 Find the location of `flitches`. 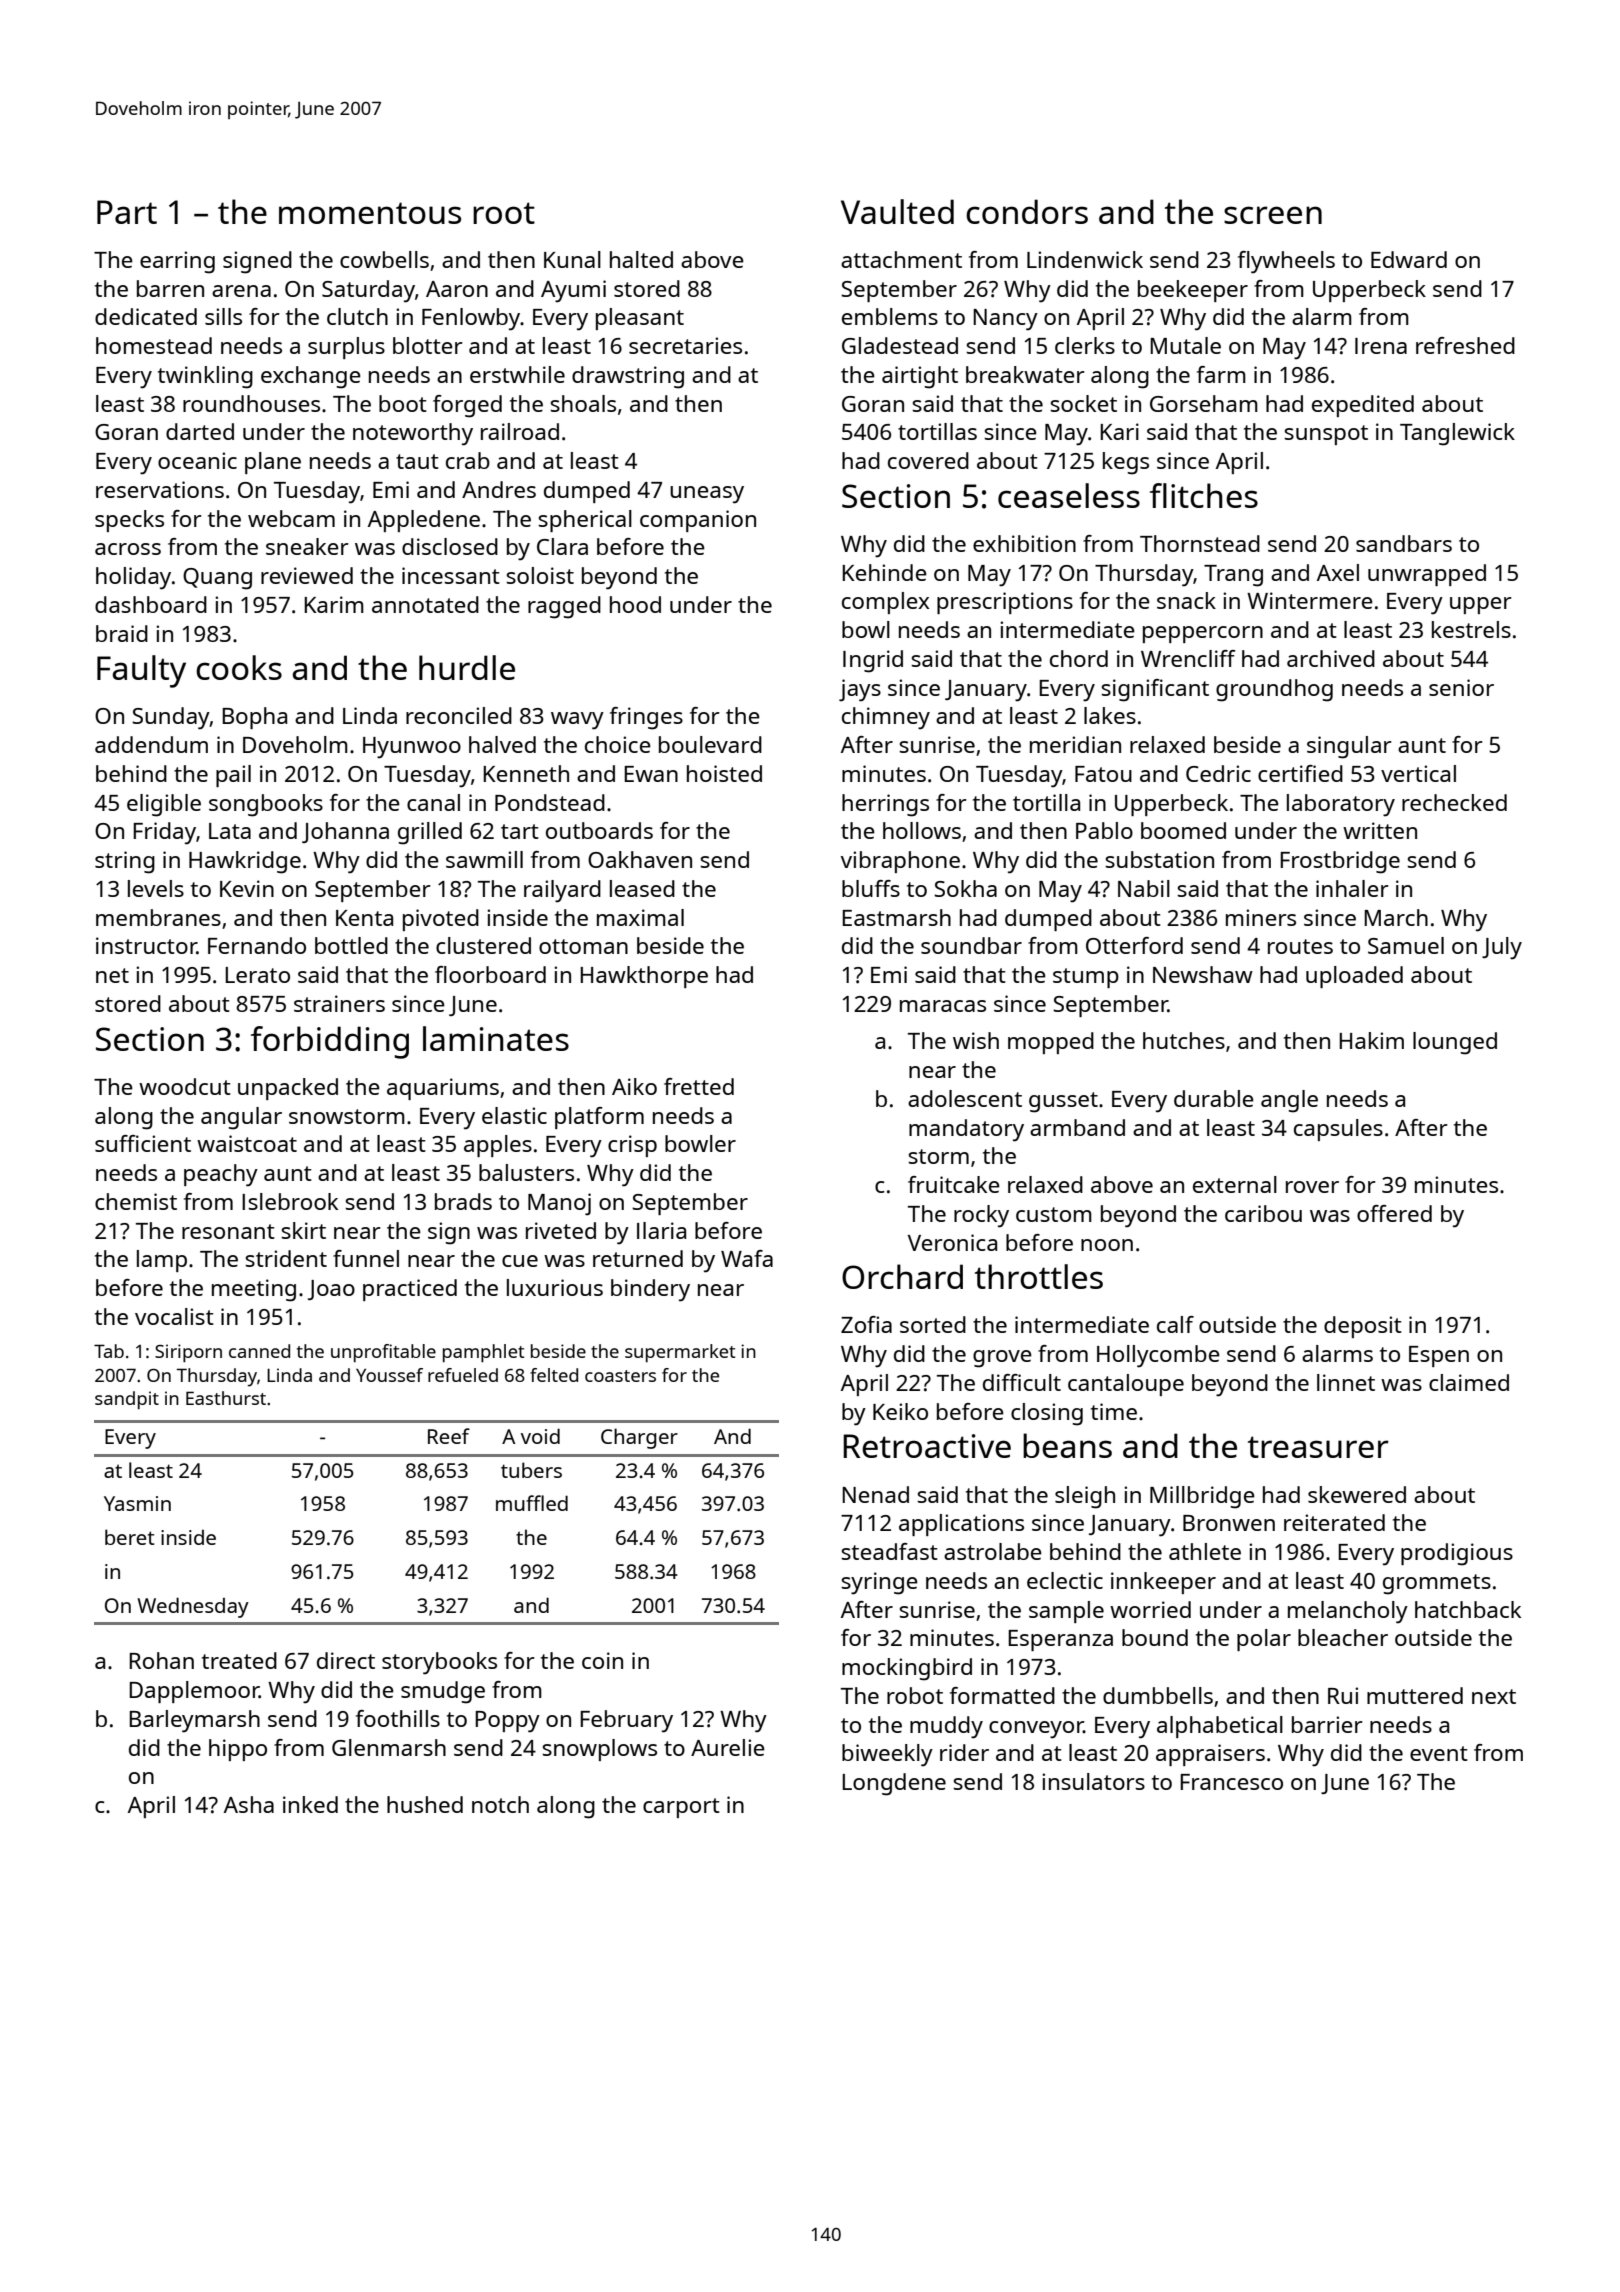

flitches is located at coordinates (1204, 495).
